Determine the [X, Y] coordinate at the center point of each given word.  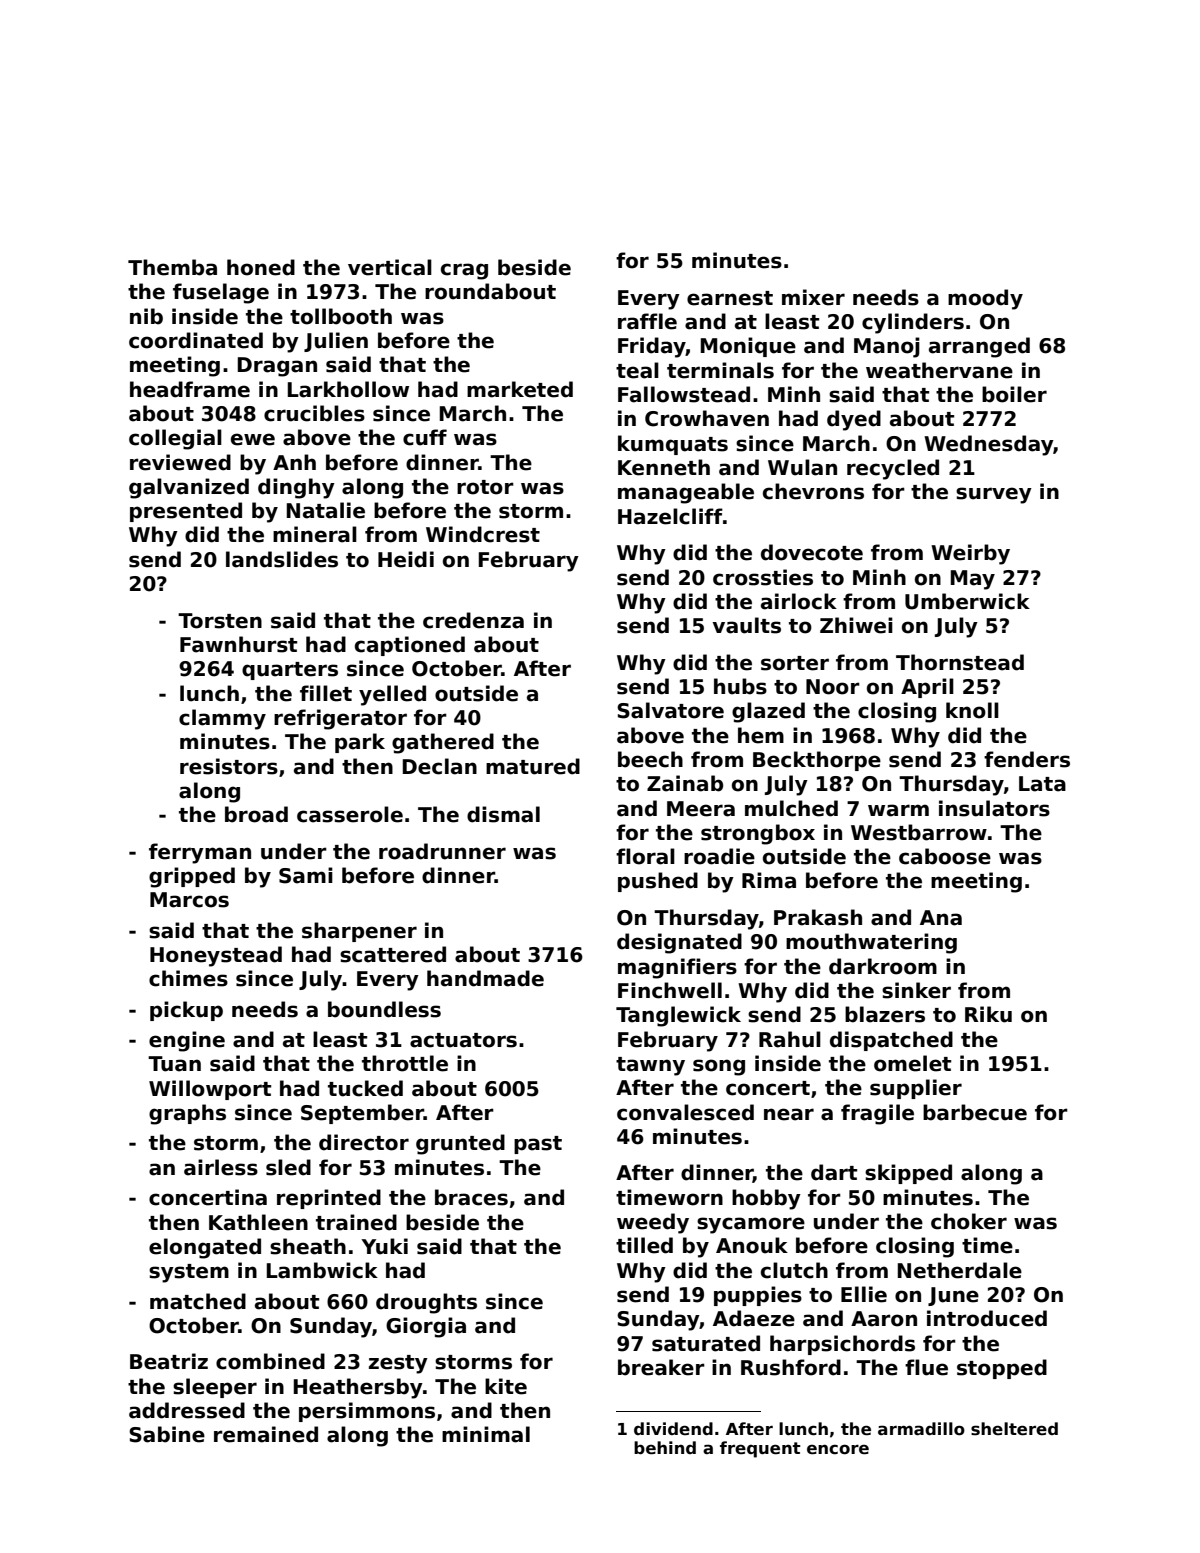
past [538, 1145]
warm [898, 810]
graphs [187, 1114]
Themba [172, 267]
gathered [443, 743]
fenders [1027, 759]
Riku [988, 1014]
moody [985, 299]
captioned [410, 646]
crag [464, 271]
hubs [740, 686]
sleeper [215, 1388]
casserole [350, 814]
